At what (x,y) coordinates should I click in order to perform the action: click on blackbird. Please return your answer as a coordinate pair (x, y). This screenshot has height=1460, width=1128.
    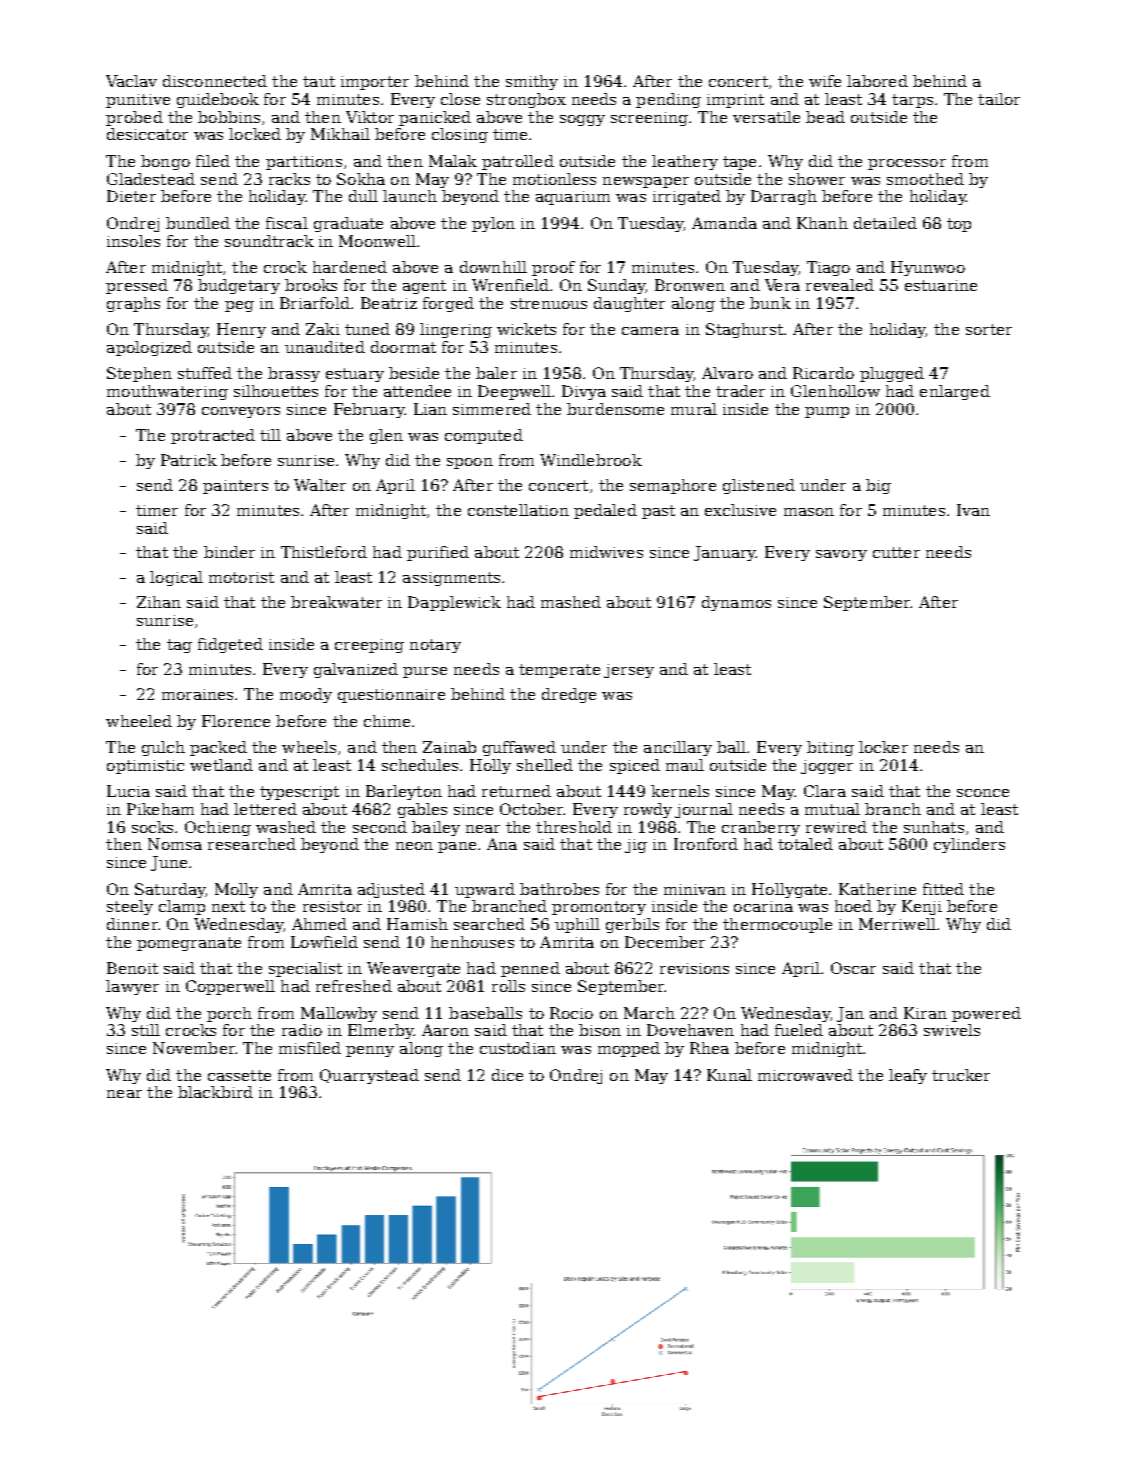
    Looking at the image, I should click on (215, 1092).
